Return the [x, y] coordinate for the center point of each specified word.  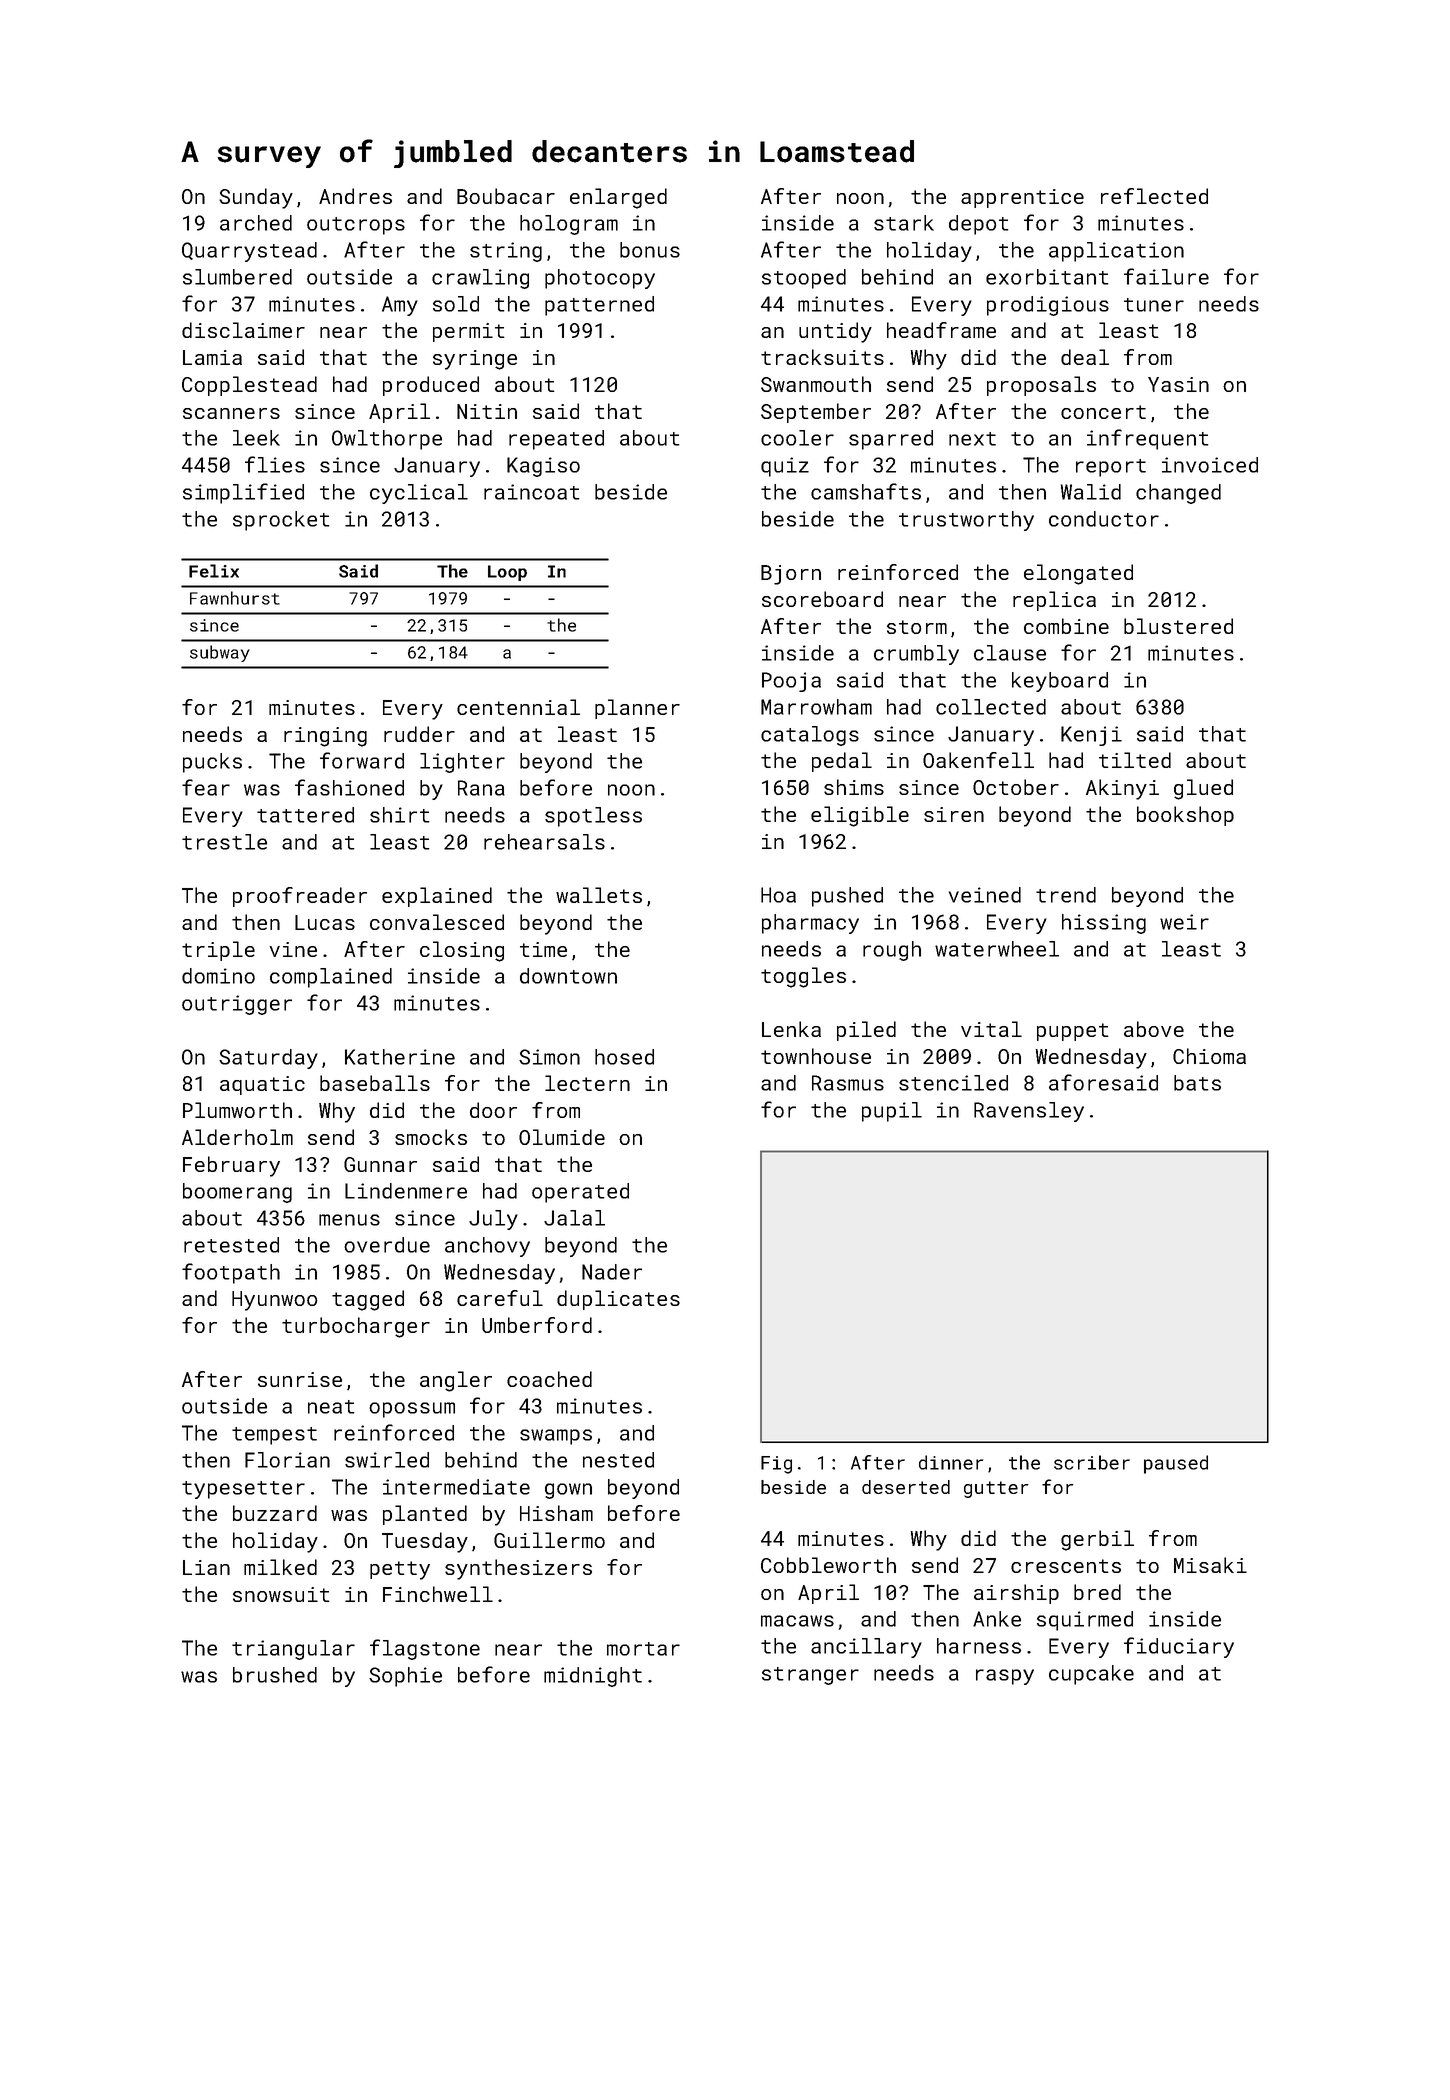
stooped [804, 279]
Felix [214, 571]
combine [1066, 626]
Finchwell [438, 1594]
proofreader [300, 897]
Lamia [212, 357]
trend [1066, 895]
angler [456, 1381]
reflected [1154, 196]
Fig [776, 1465]
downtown [568, 976]
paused [1176, 1464]
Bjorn [791, 575]
